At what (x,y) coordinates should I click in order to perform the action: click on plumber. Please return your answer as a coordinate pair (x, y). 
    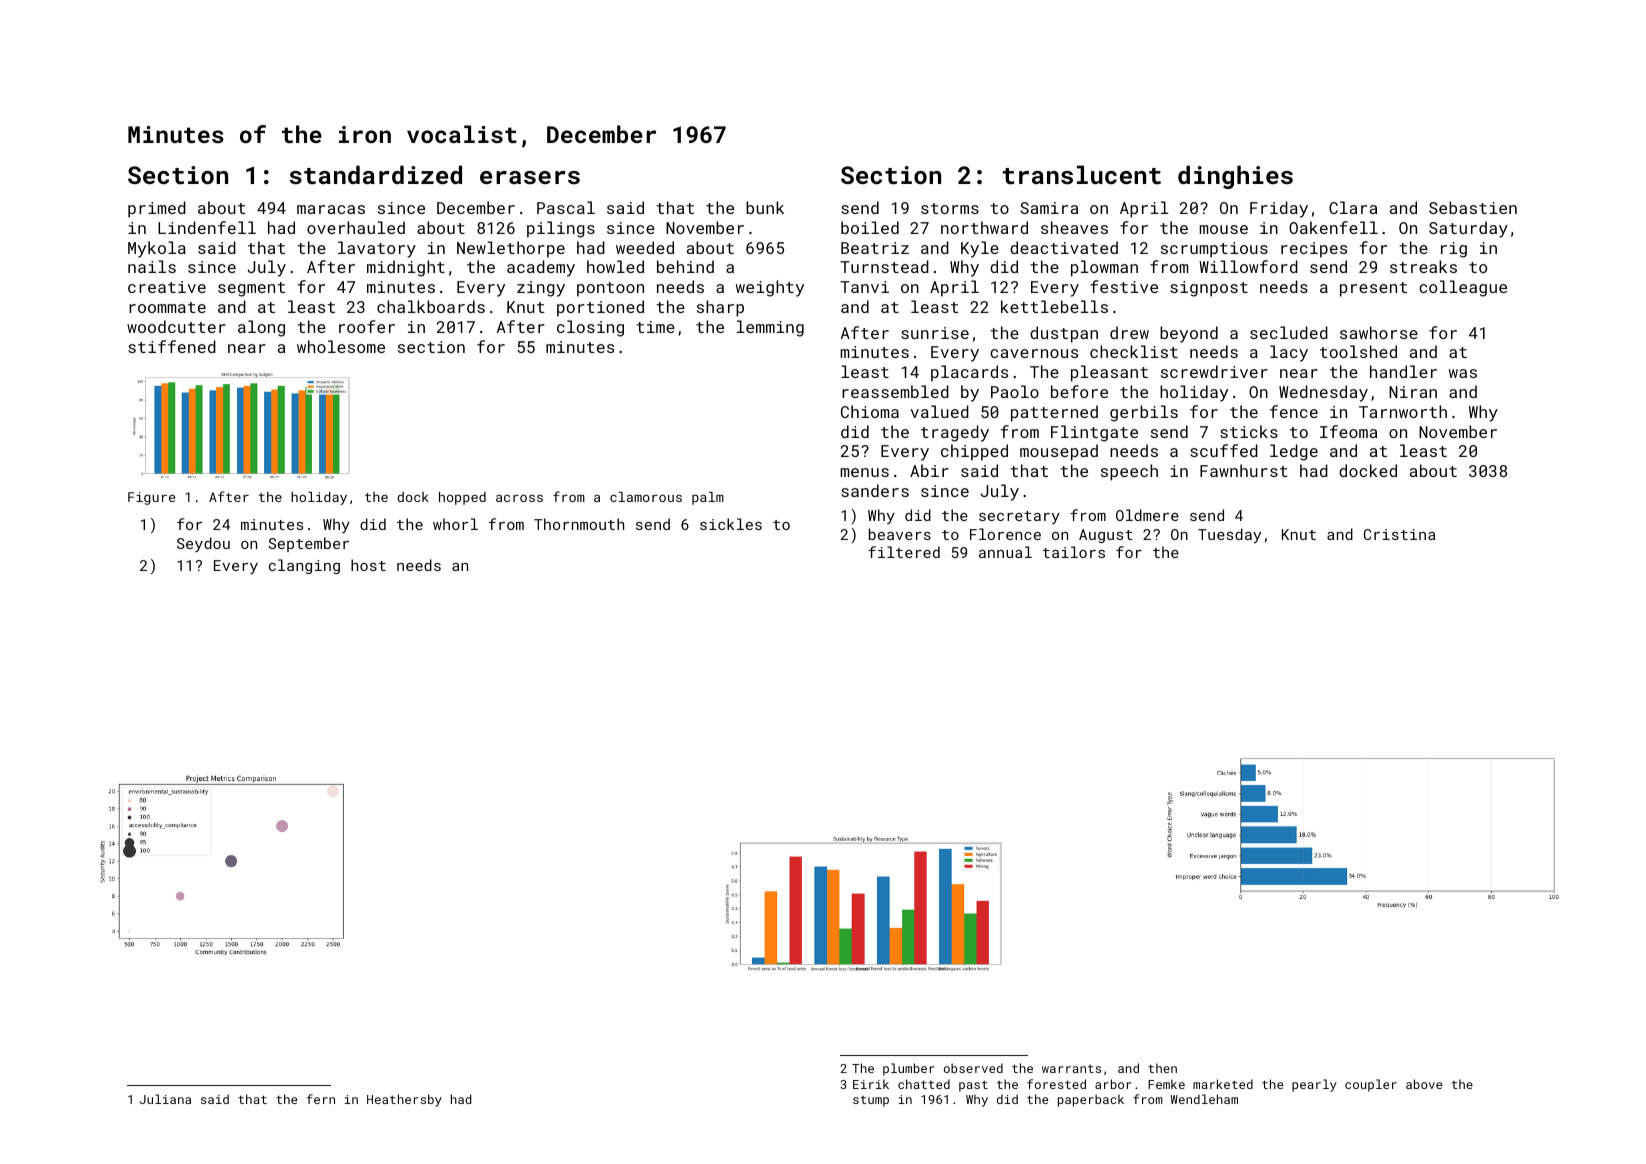
    Looking at the image, I should click on (908, 1069).
